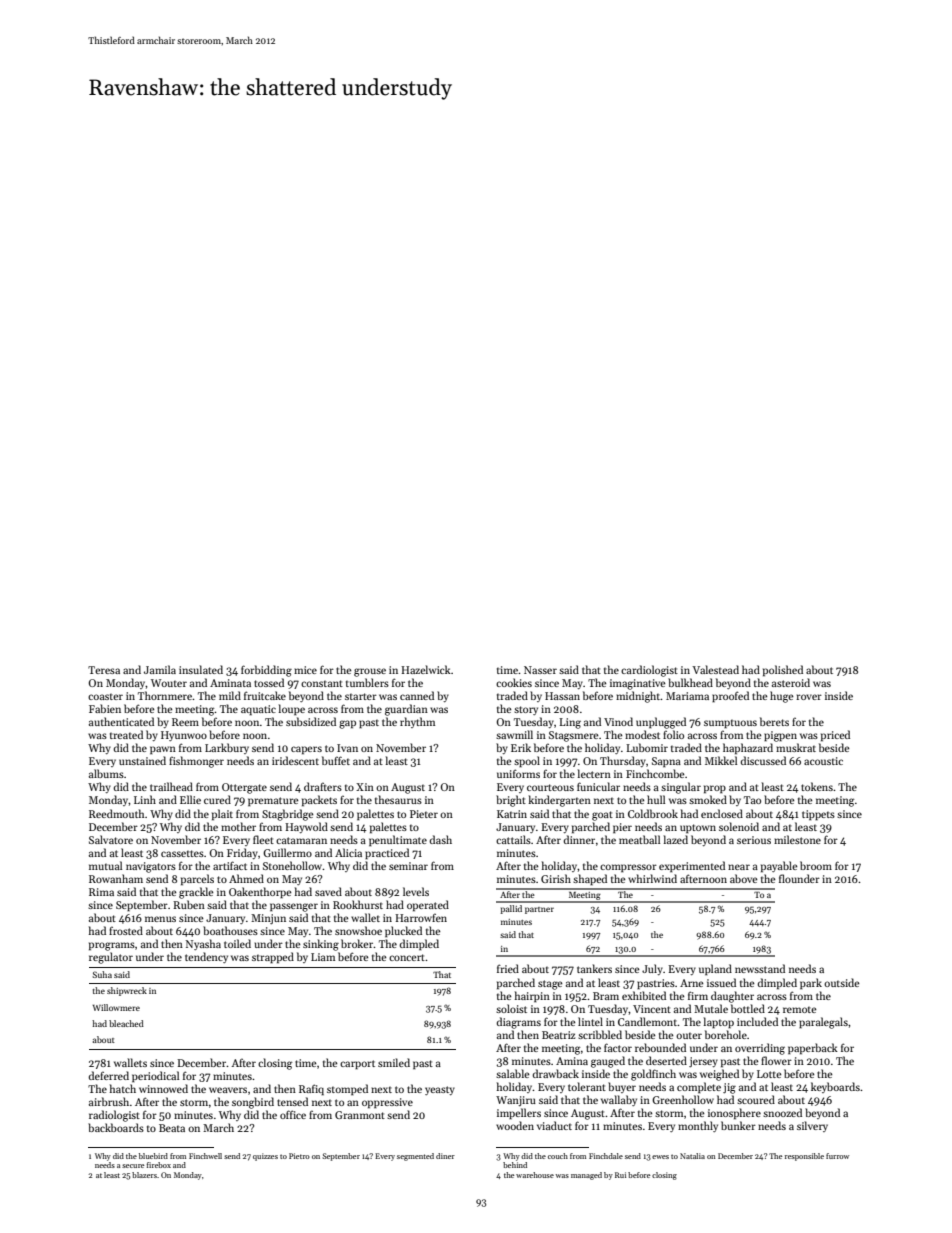 The width and height of the screenshot is (952, 1233). Describe the element at coordinates (228, 1090) in the screenshot. I see `weavers` at that location.
